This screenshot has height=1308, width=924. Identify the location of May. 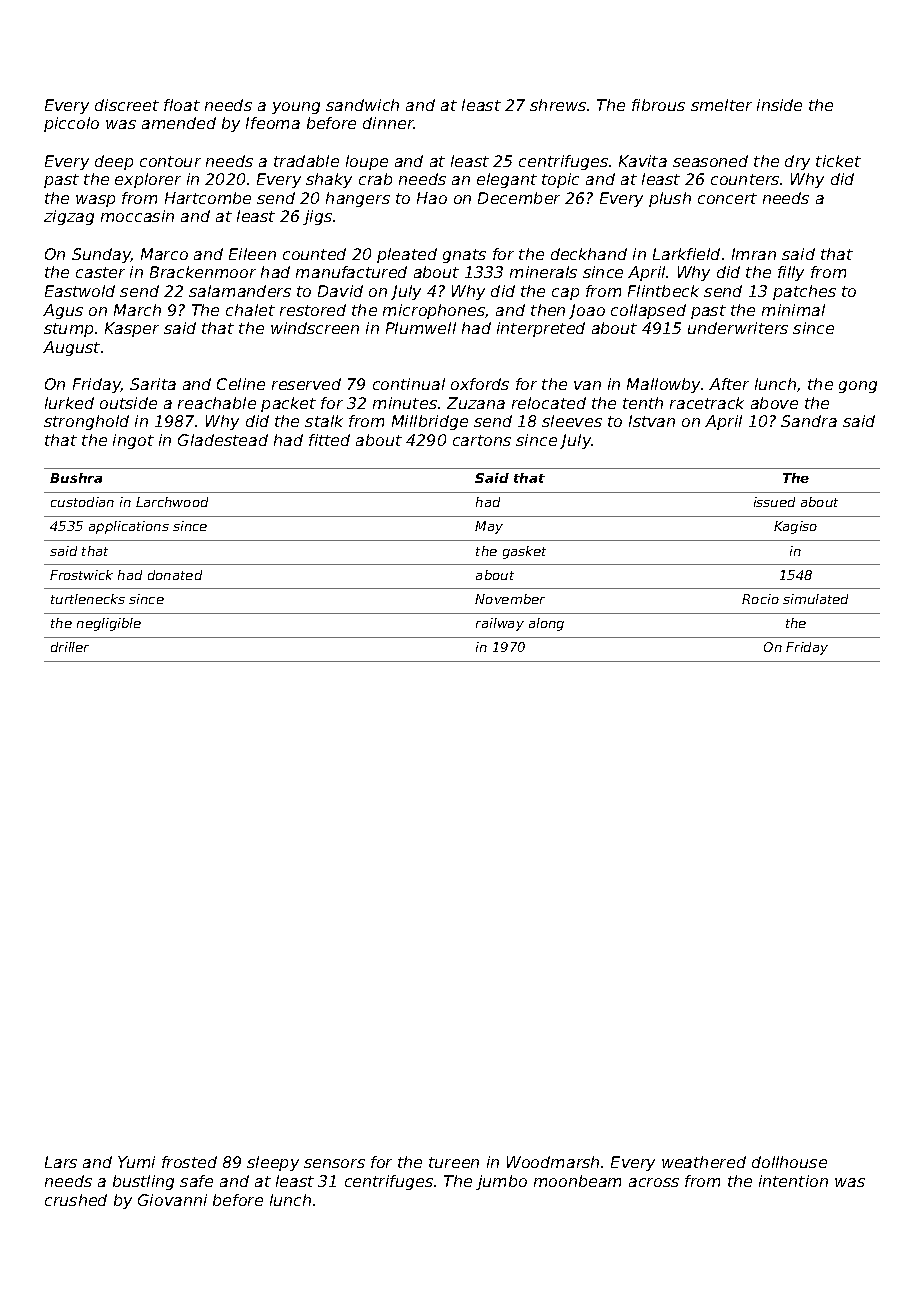
(489, 527).
